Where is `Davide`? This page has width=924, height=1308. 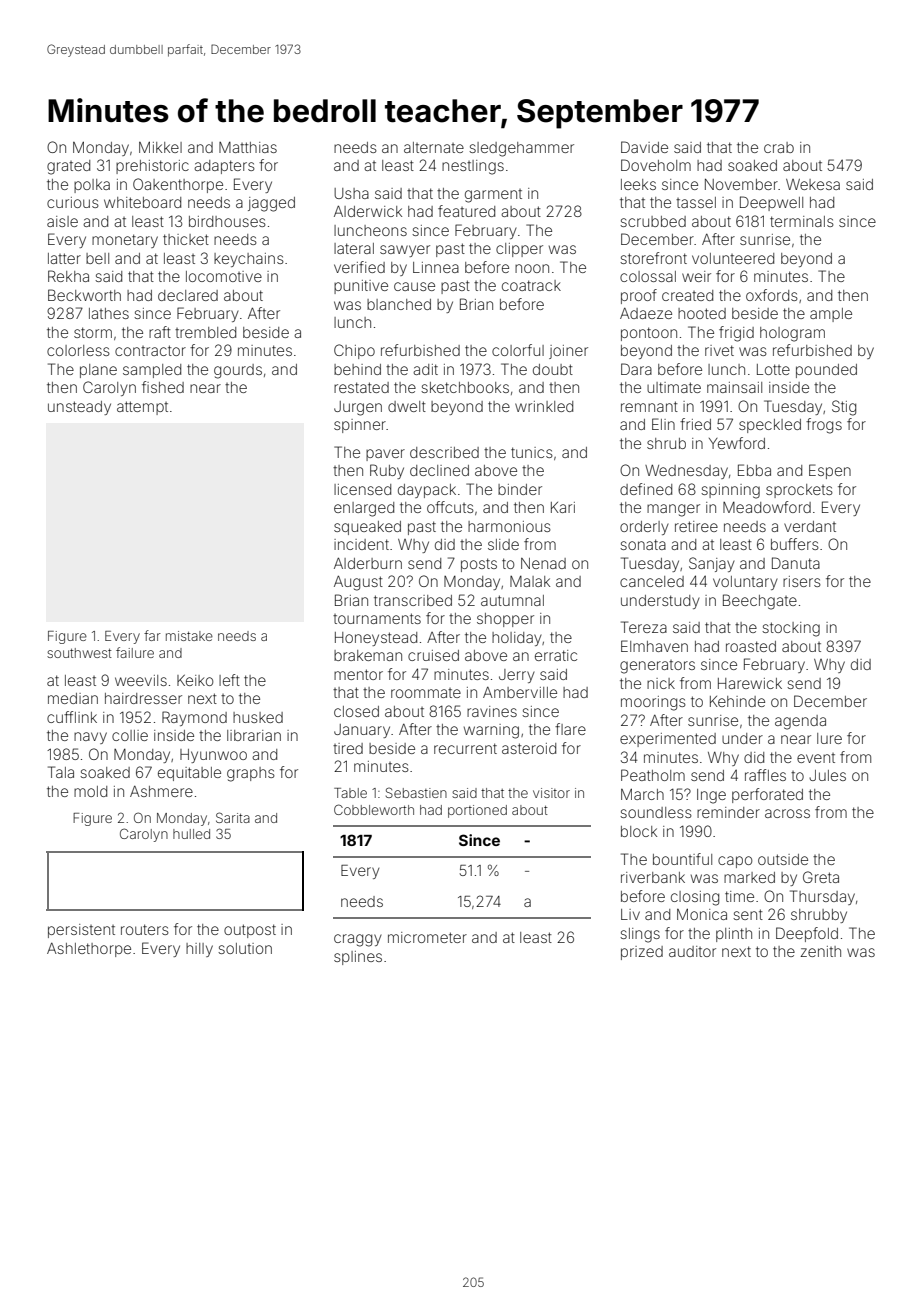
Davide is located at coordinates (644, 147).
